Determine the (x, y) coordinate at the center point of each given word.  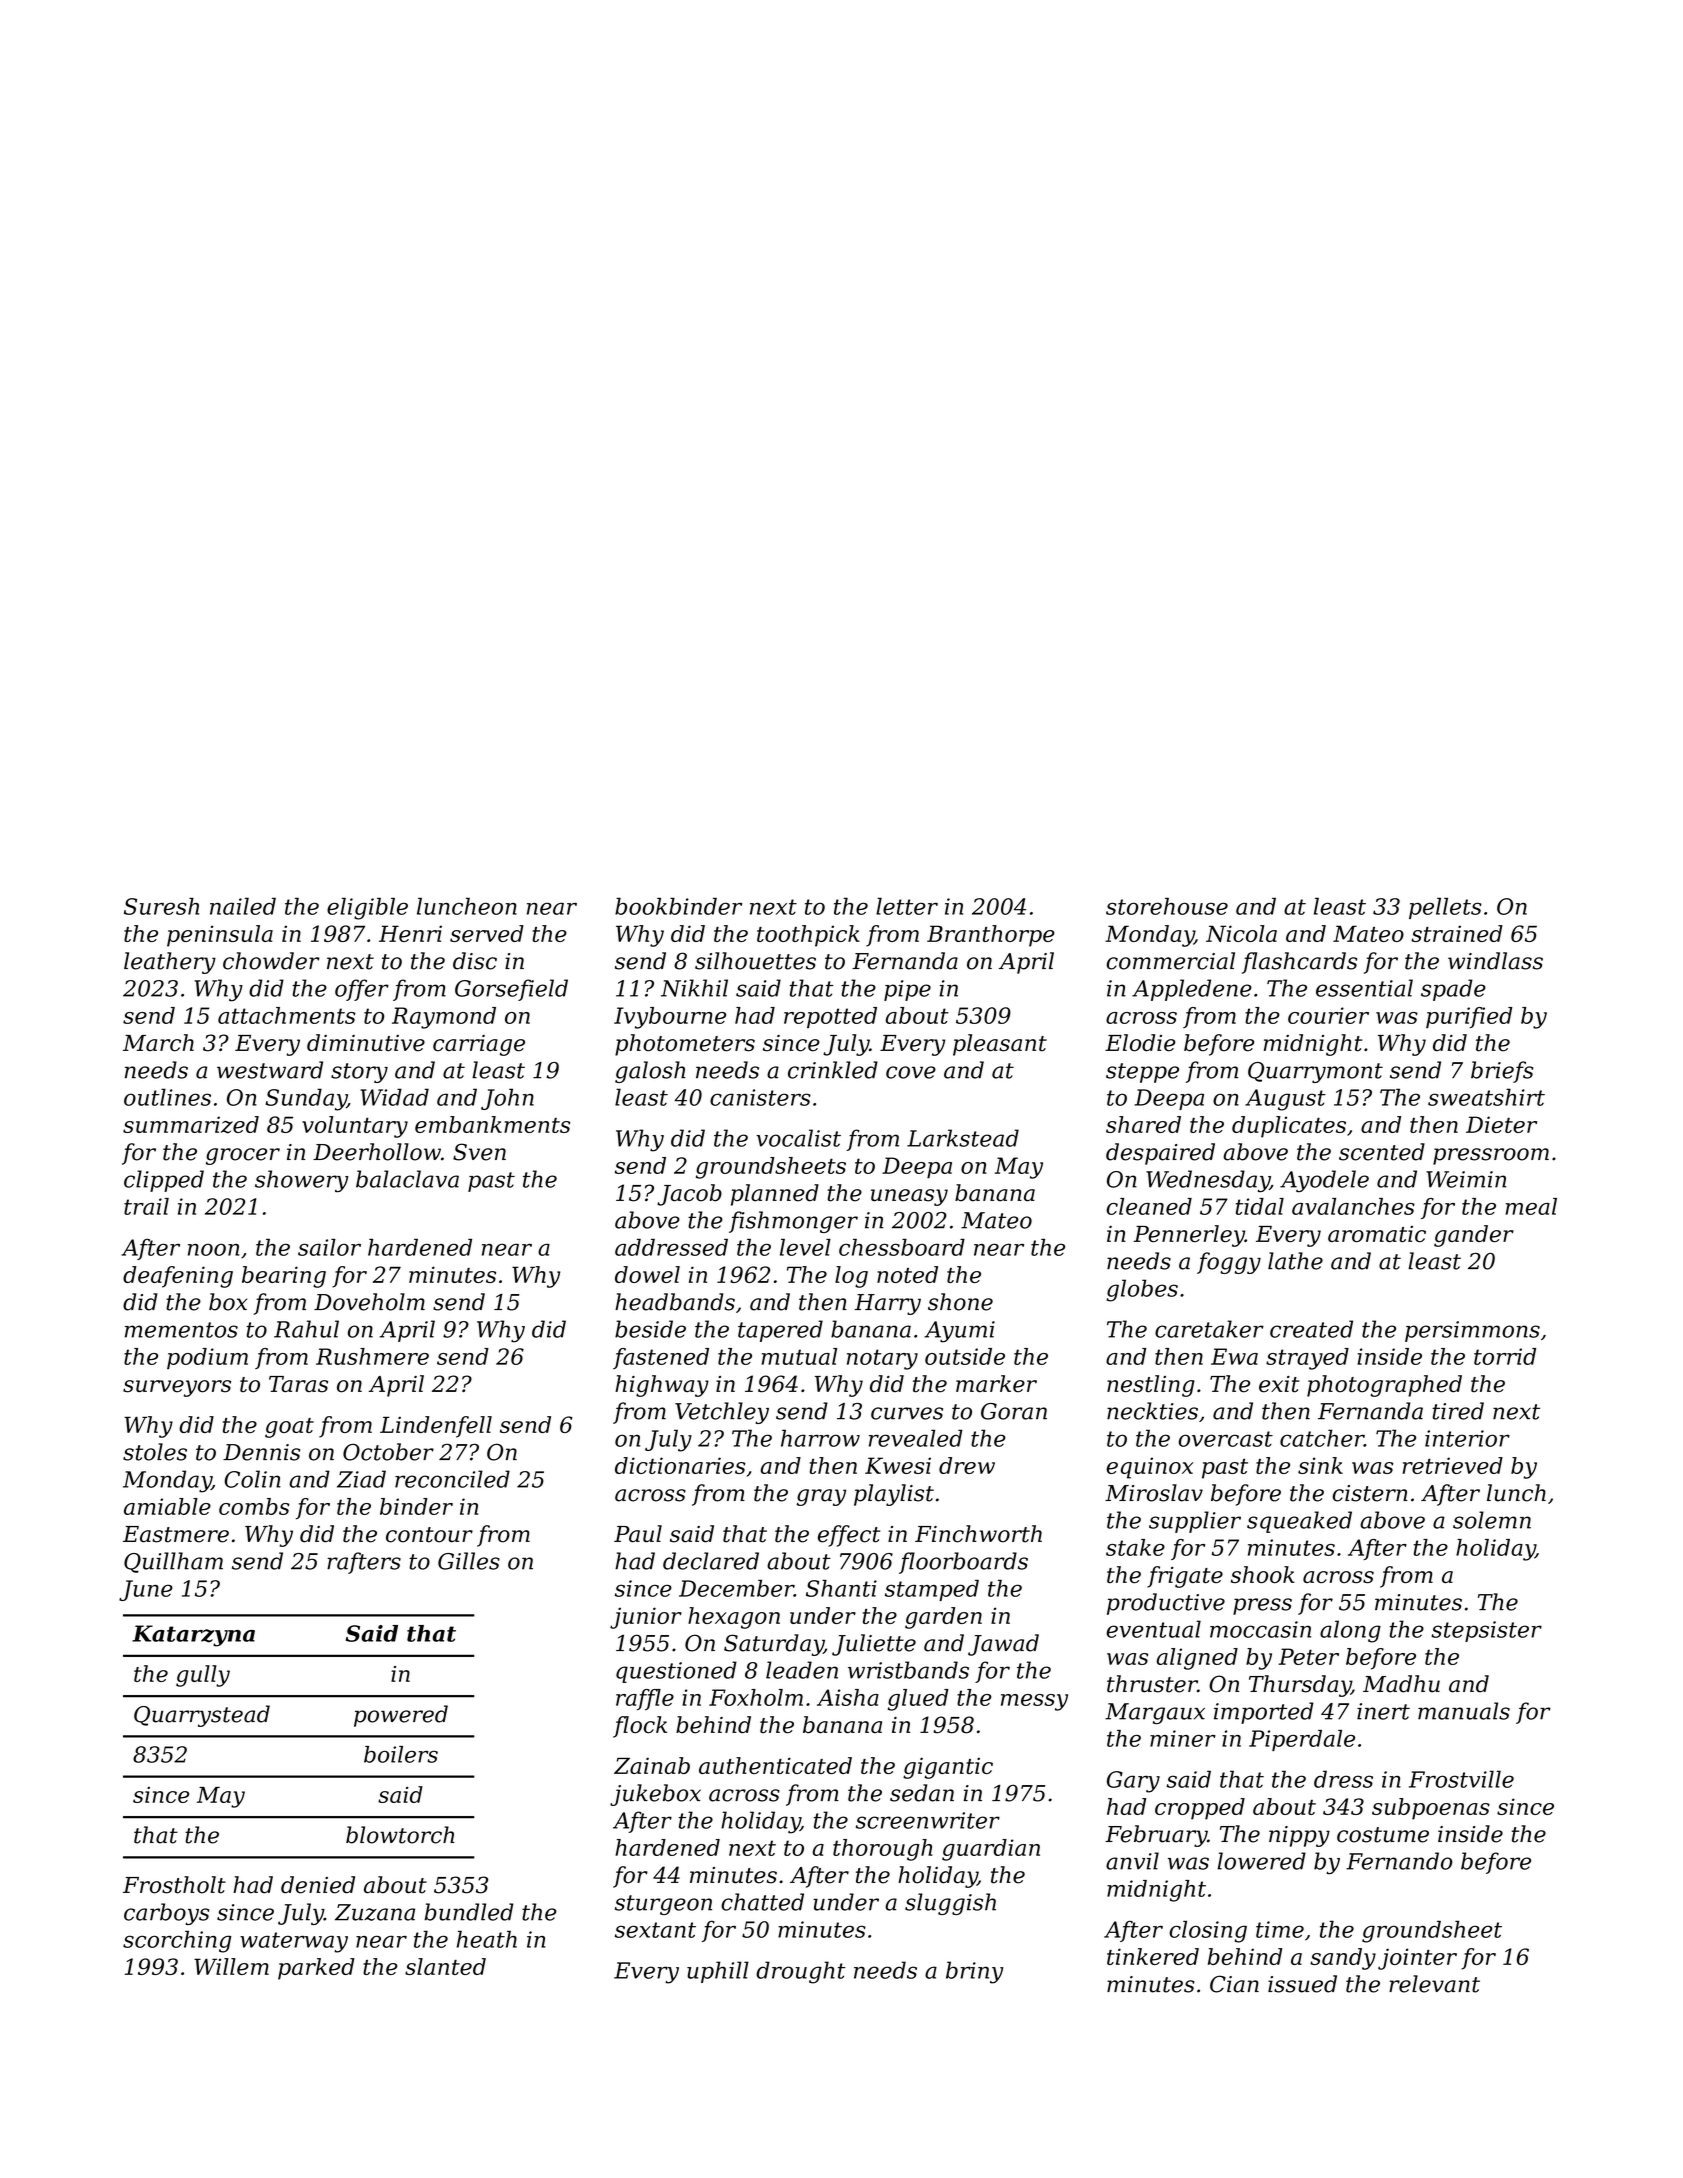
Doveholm (369, 1302)
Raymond (444, 1018)
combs (254, 1506)
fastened (661, 1358)
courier (1328, 1015)
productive (1166, 1604)
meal (1531, 1206)
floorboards (963, 1563)
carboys (166, 1914)
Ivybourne (670, 1018)
